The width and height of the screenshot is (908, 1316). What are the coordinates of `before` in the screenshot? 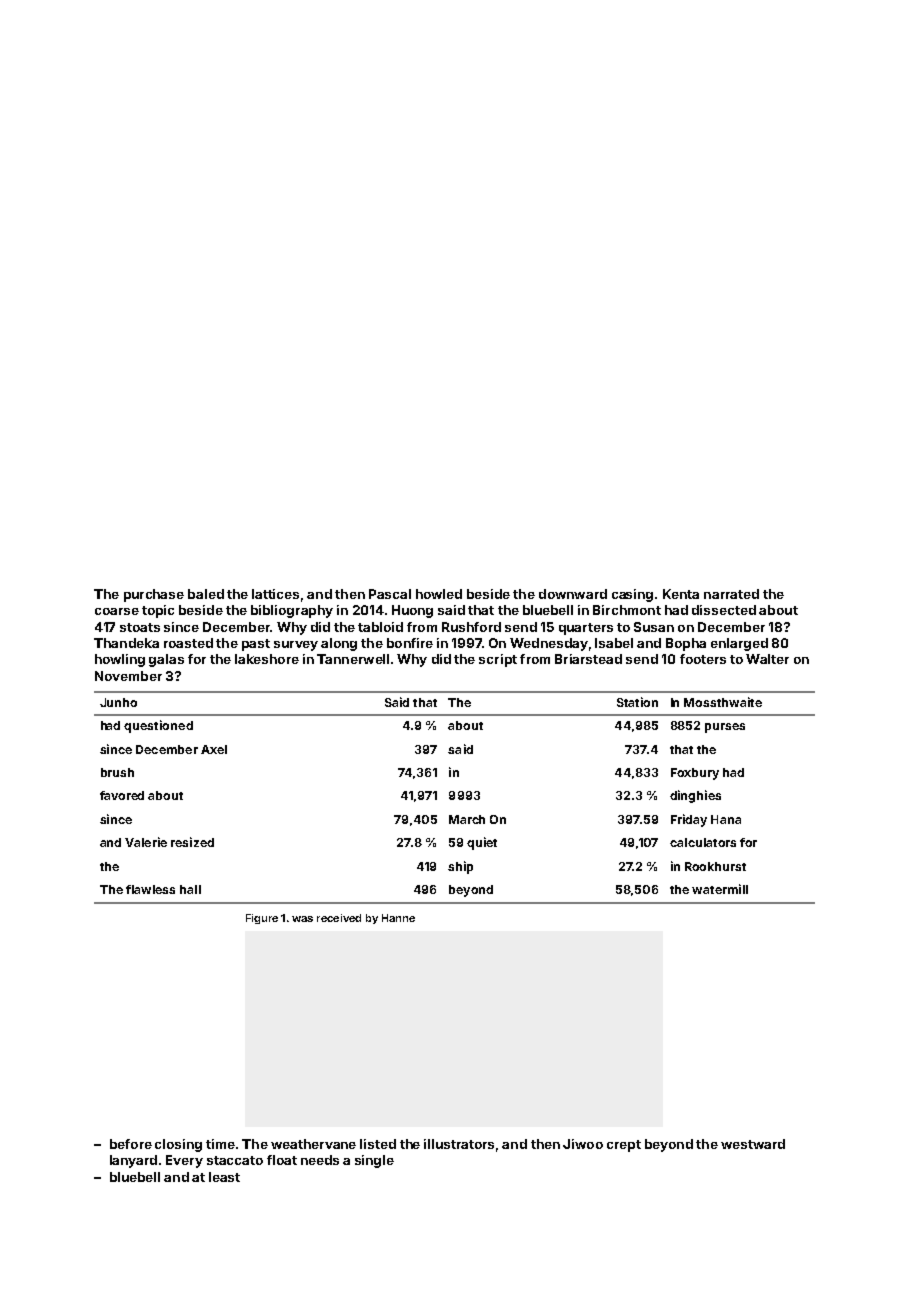 It's located at (131, 1144).
